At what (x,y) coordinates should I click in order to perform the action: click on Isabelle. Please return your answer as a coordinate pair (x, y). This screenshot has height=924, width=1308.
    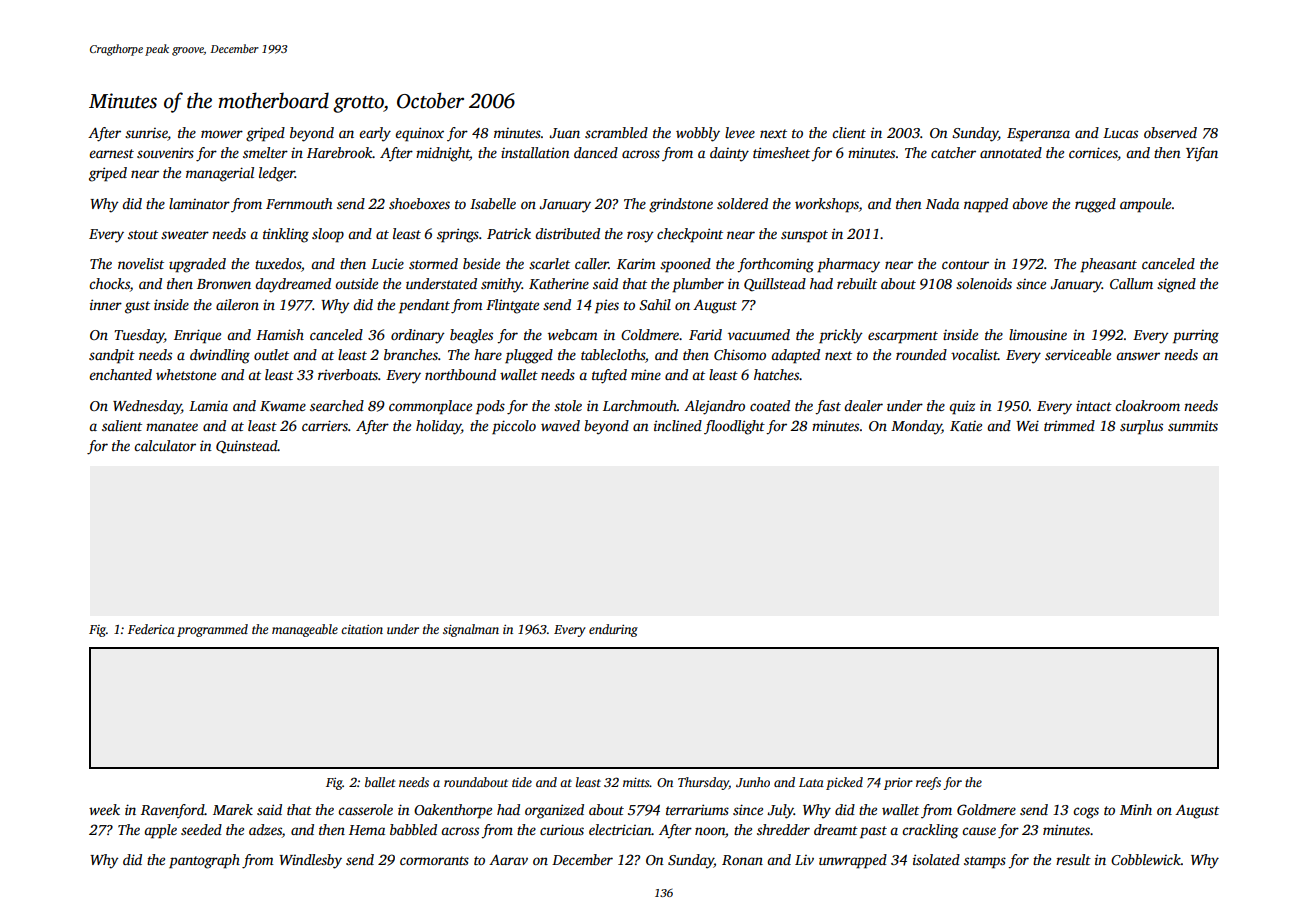
    Looking at the image, I should click on (493, 203).
